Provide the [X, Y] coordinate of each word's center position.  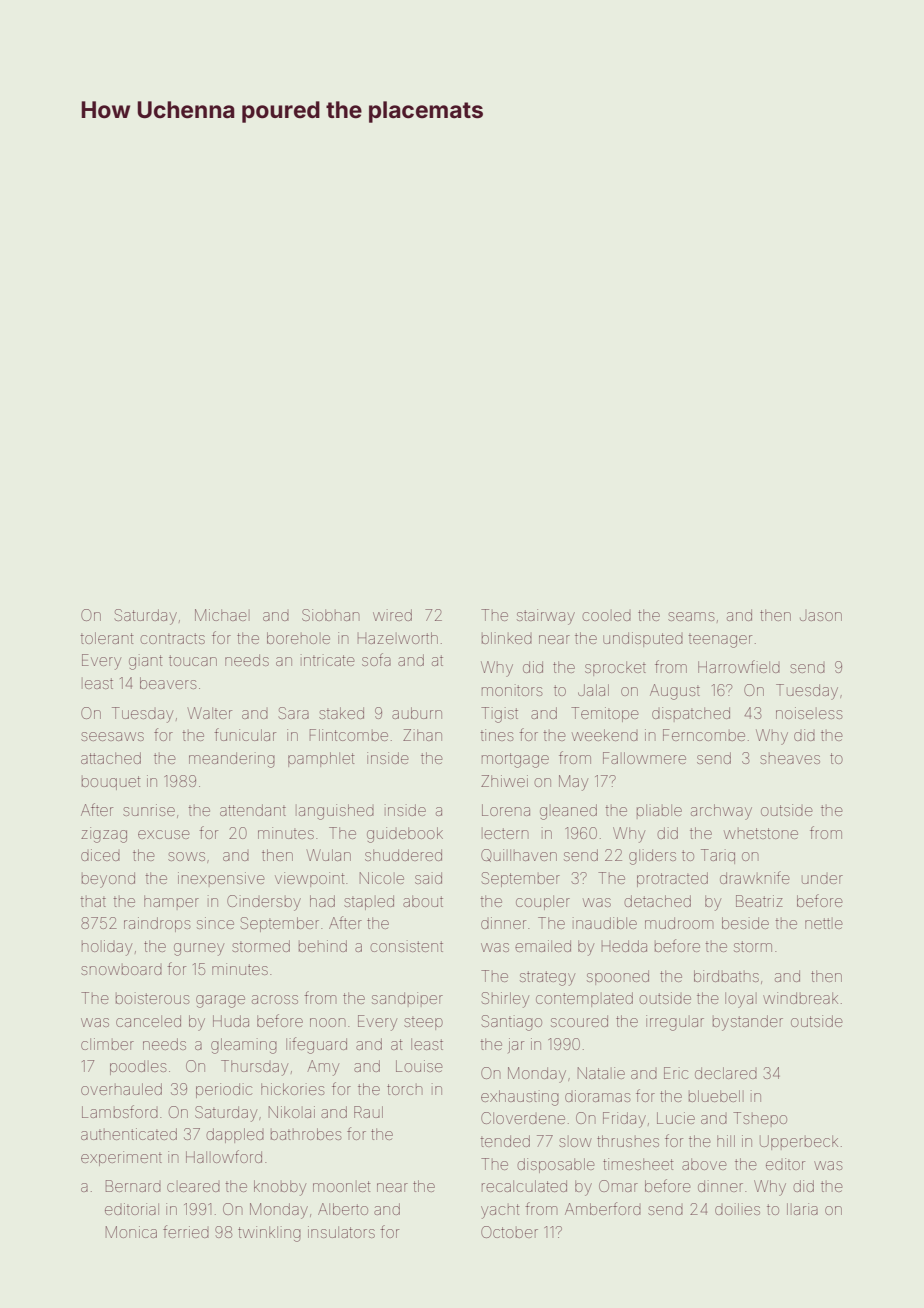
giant [146, 662]
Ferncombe [704, 735]
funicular [245, 734]
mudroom [679, 923]
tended [505, 1141]
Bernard [133, 1186]
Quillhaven [519, 855]
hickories [292, 1089]
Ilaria [802, 1209]
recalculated [524, 1186]
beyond [108, 880]
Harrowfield [739, 666]
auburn [417, 713]
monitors [512, 690]
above [704, 1164]
